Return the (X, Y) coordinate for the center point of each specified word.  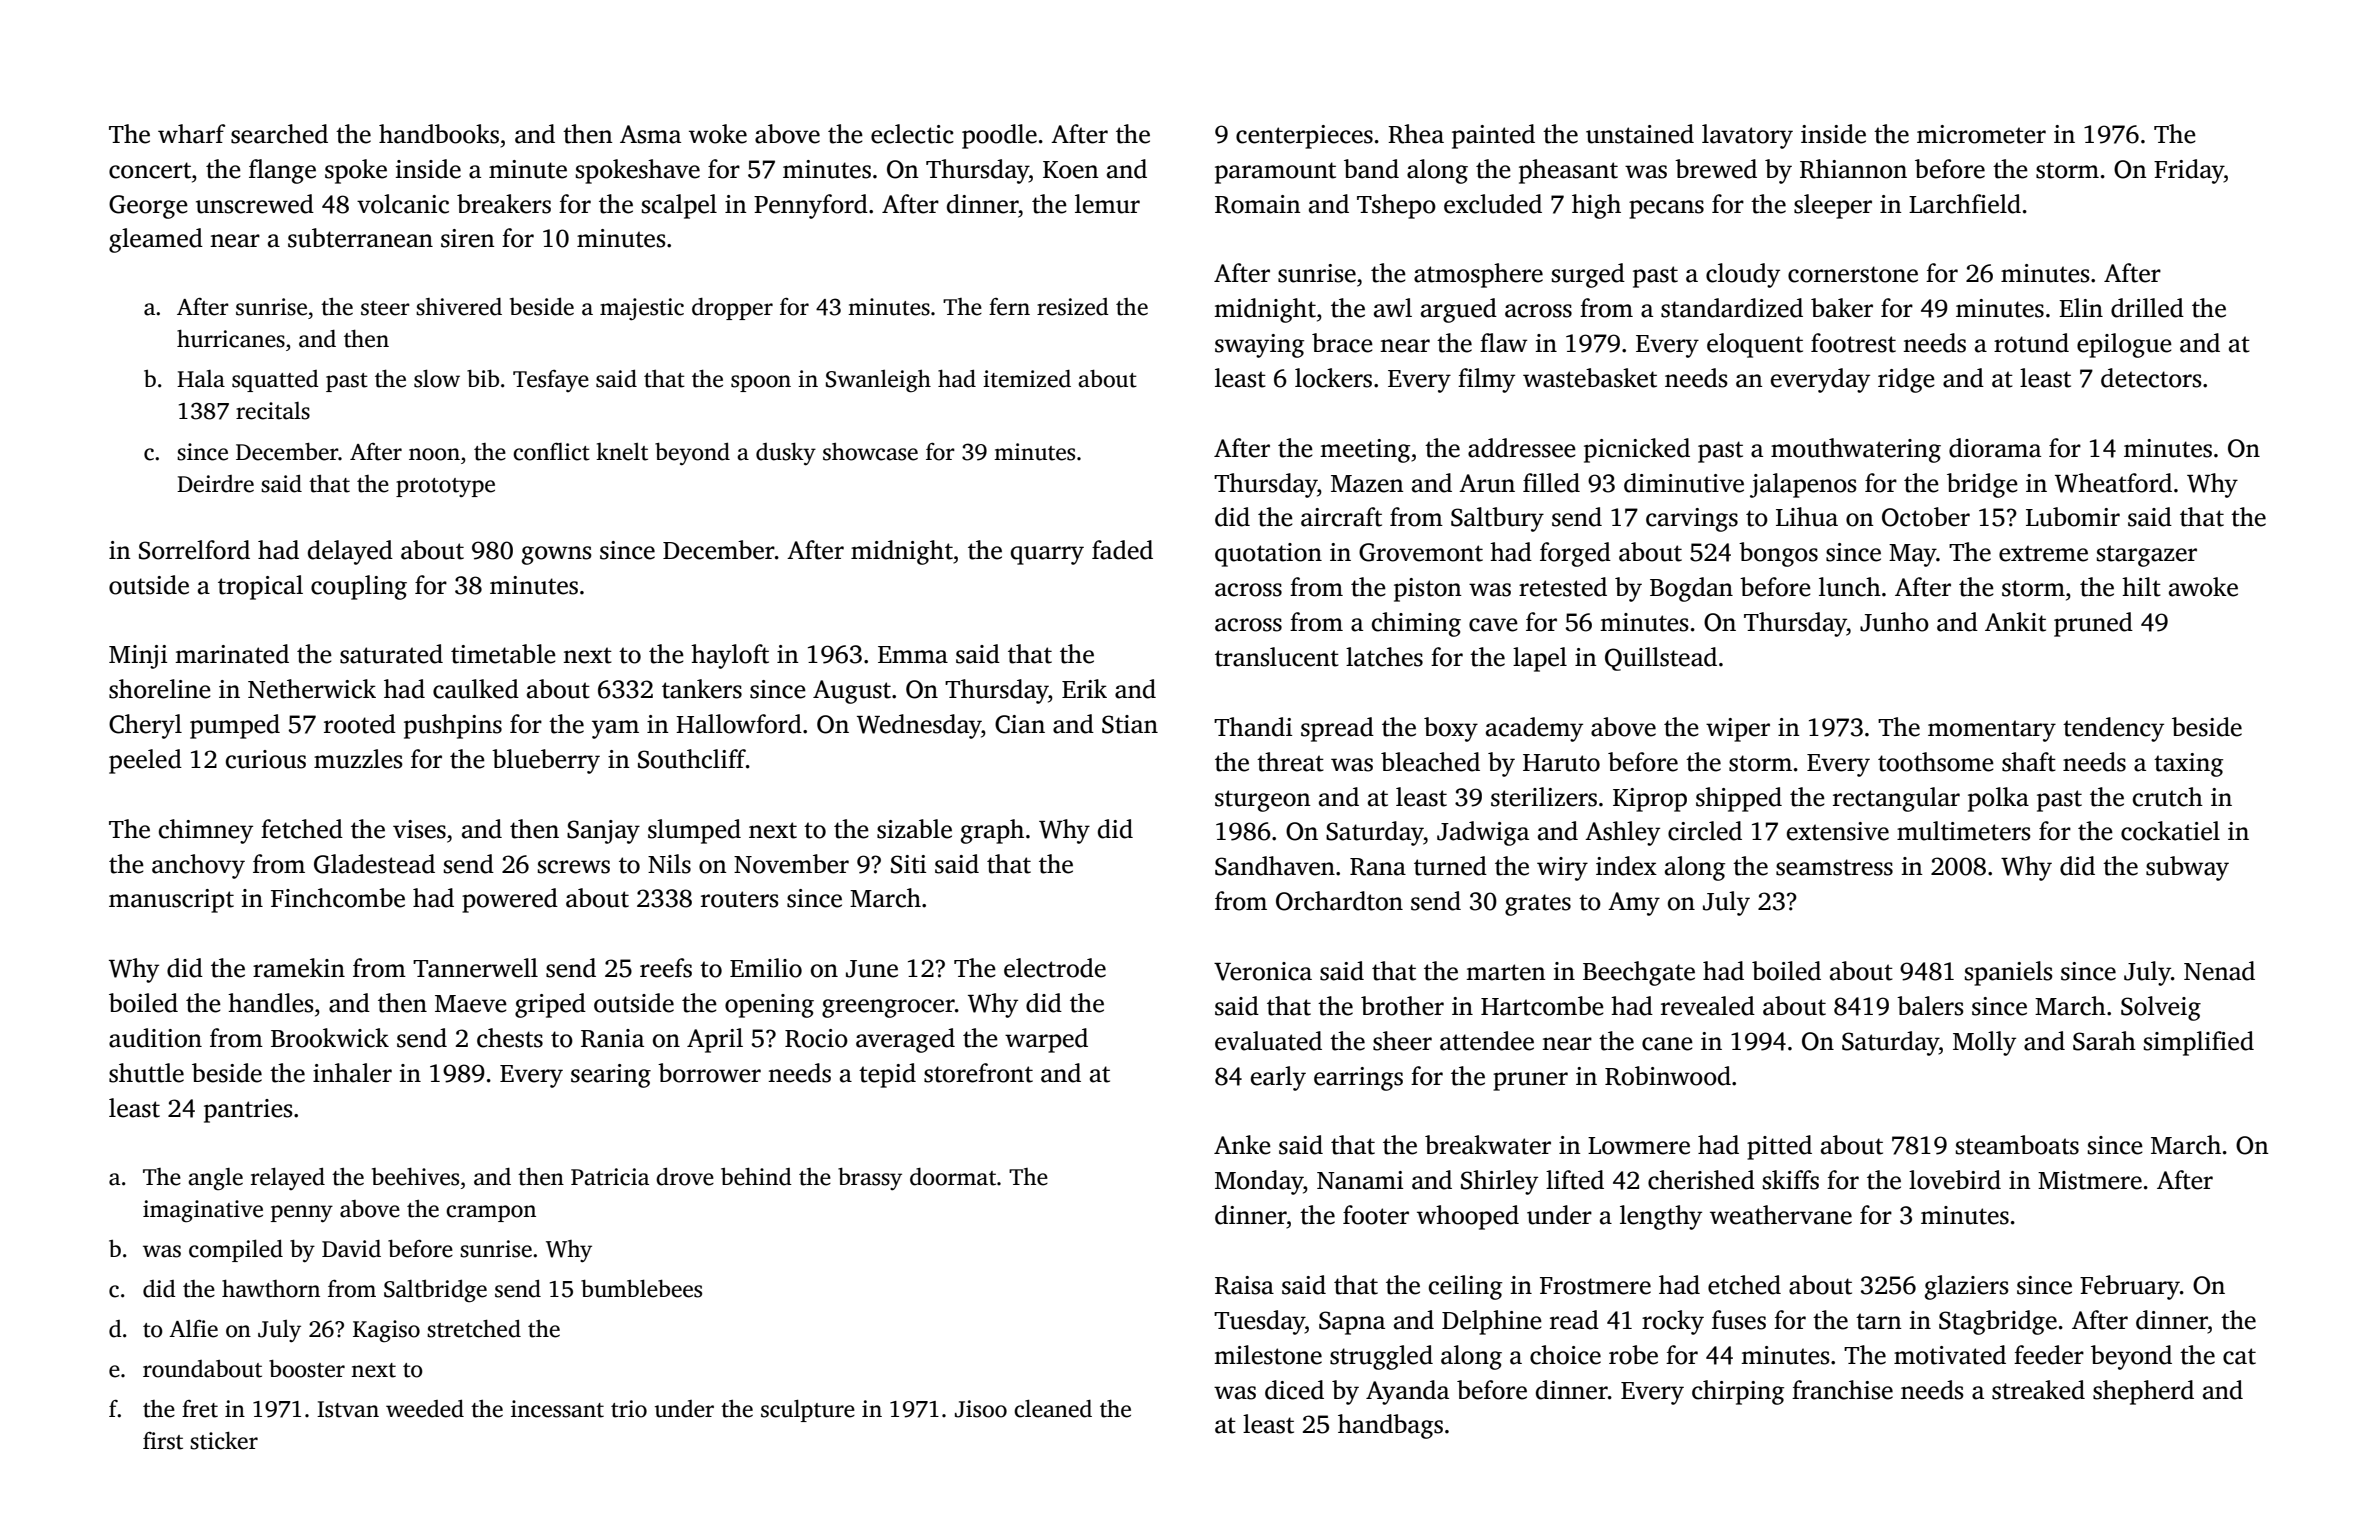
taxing (2188, 765)
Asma (650, 134)
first (163, 1441)
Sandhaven (1275, 866)
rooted (360, 724)
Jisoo (981, 1409)
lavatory (1747, 136)
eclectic (912, 134)
